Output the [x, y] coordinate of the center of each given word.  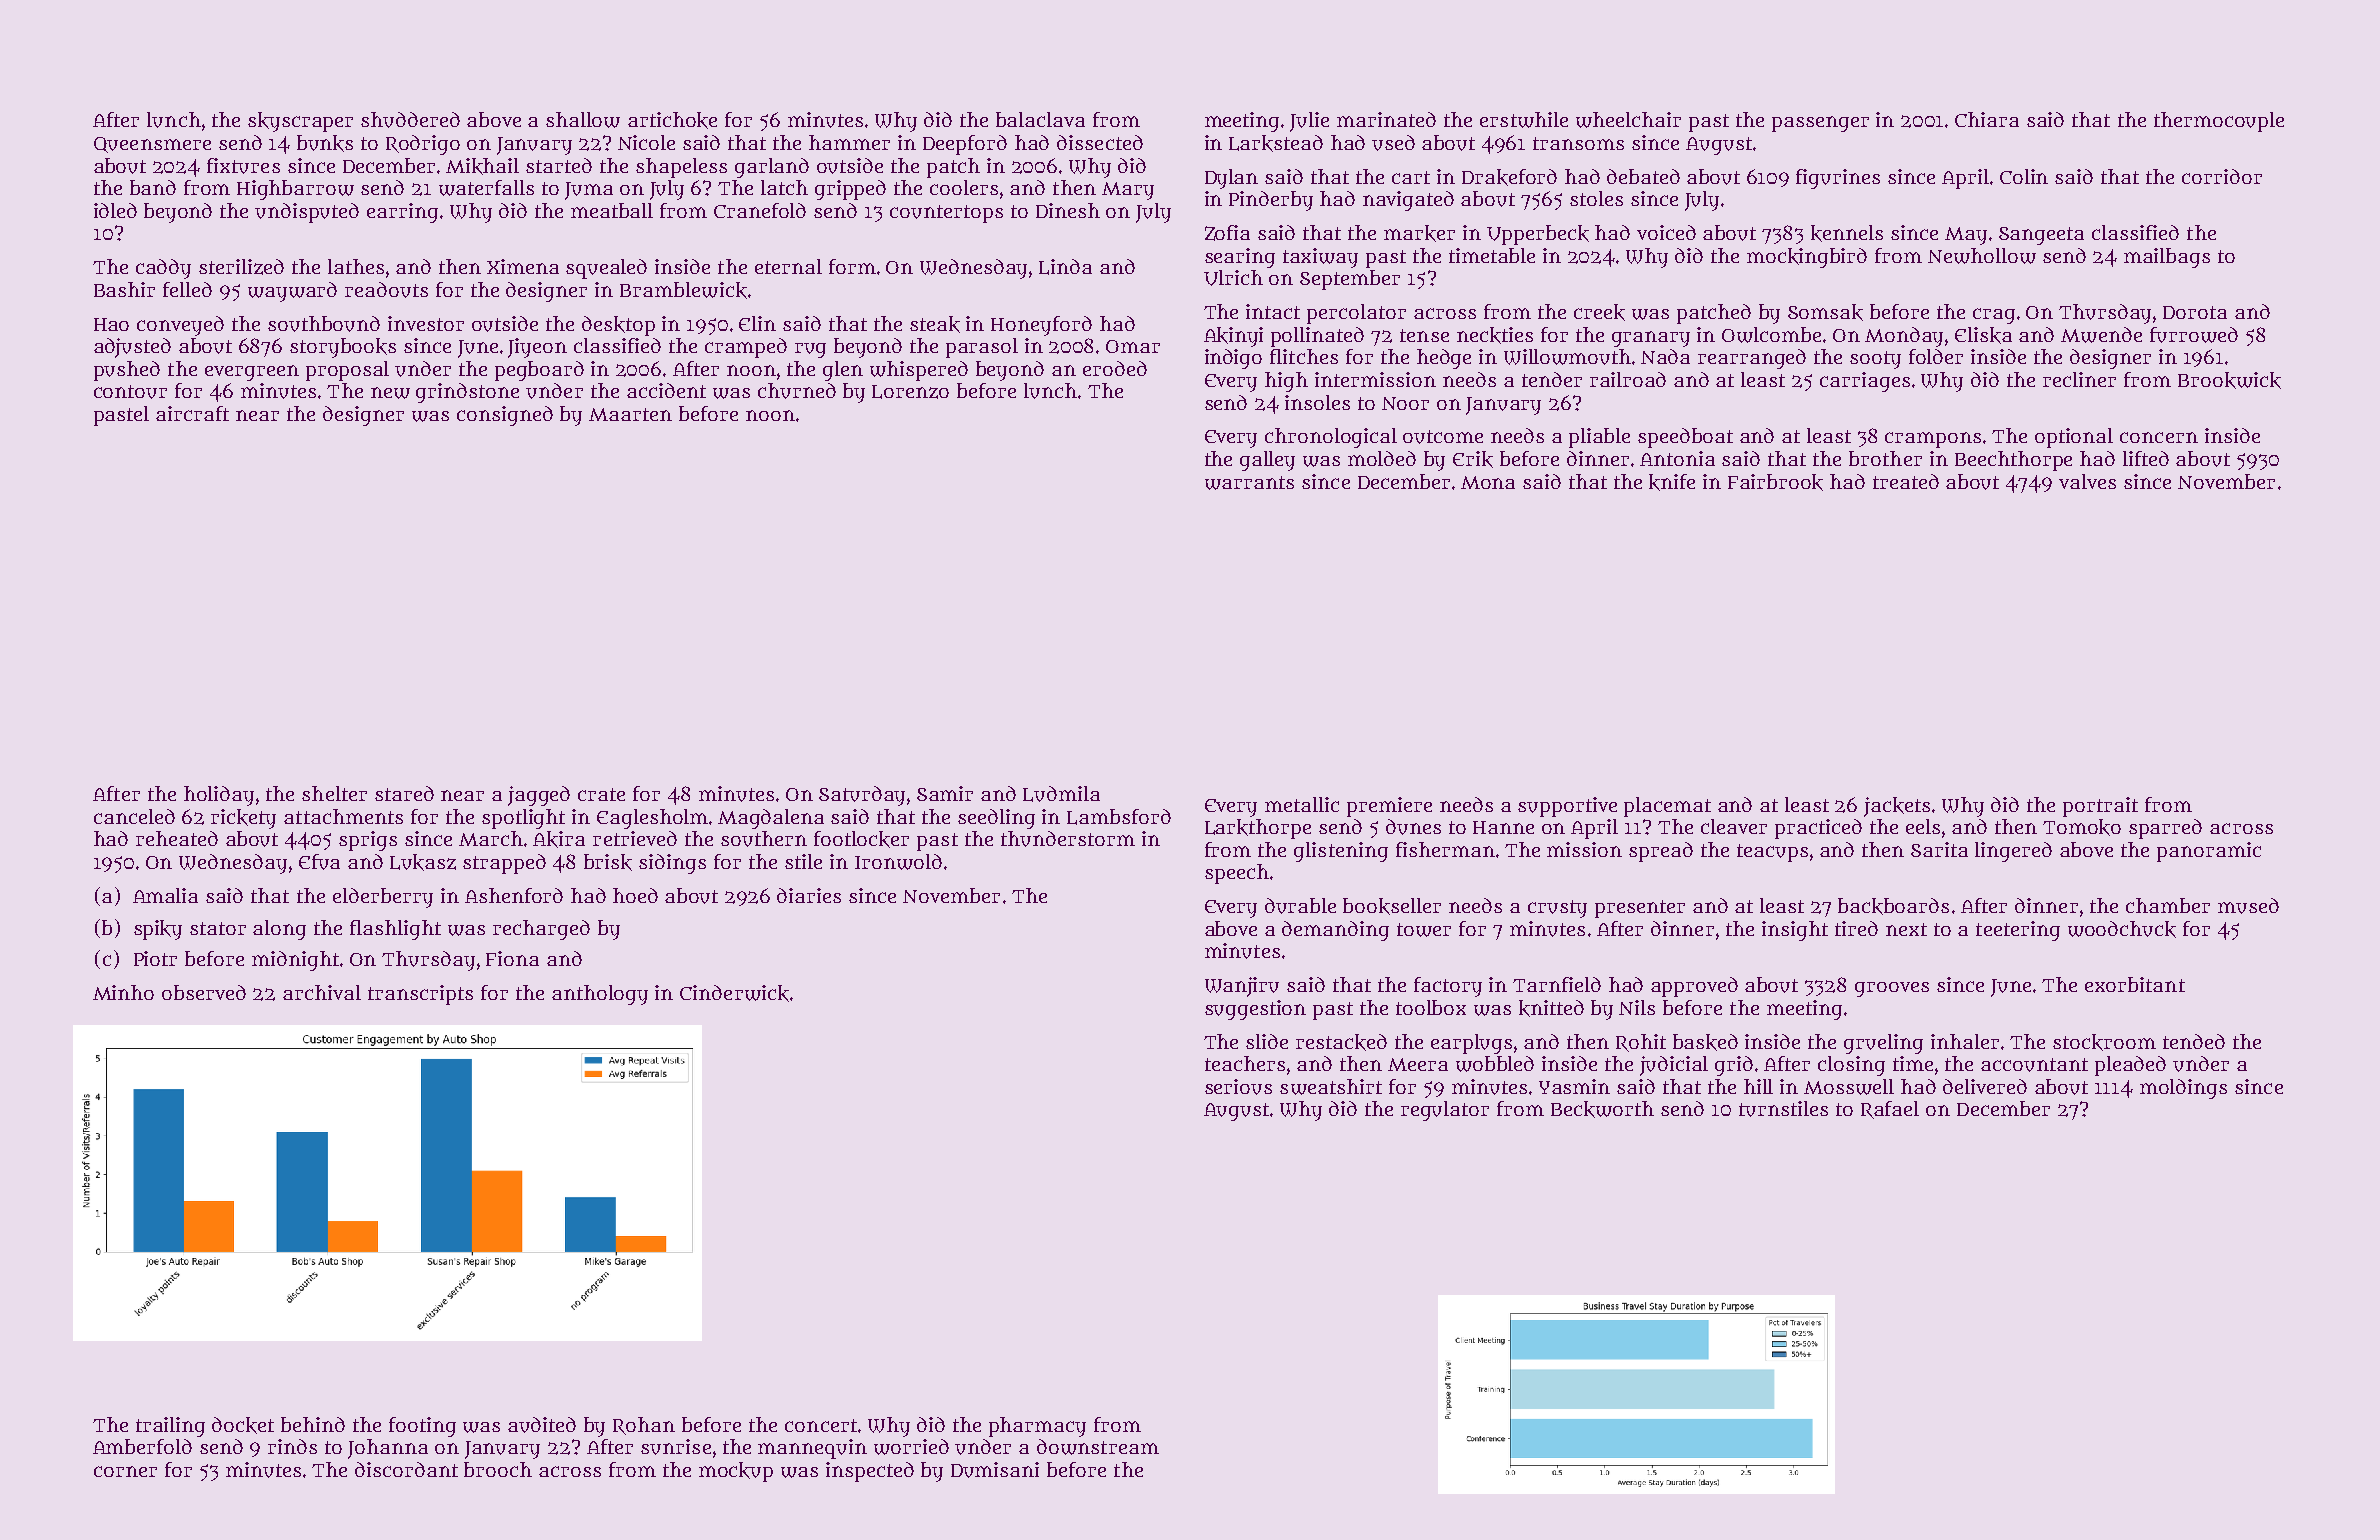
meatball [612, 210]
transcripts [420, 995]
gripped [850, 190]
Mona [1488, 482]
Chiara [1987, 119]
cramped [746, 348]
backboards [1893, 906]
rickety [243, 819]
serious [1238, 1087]
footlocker [861, 839]
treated [1906, 481]
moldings [2183, 1089]
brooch [498, 1469]
